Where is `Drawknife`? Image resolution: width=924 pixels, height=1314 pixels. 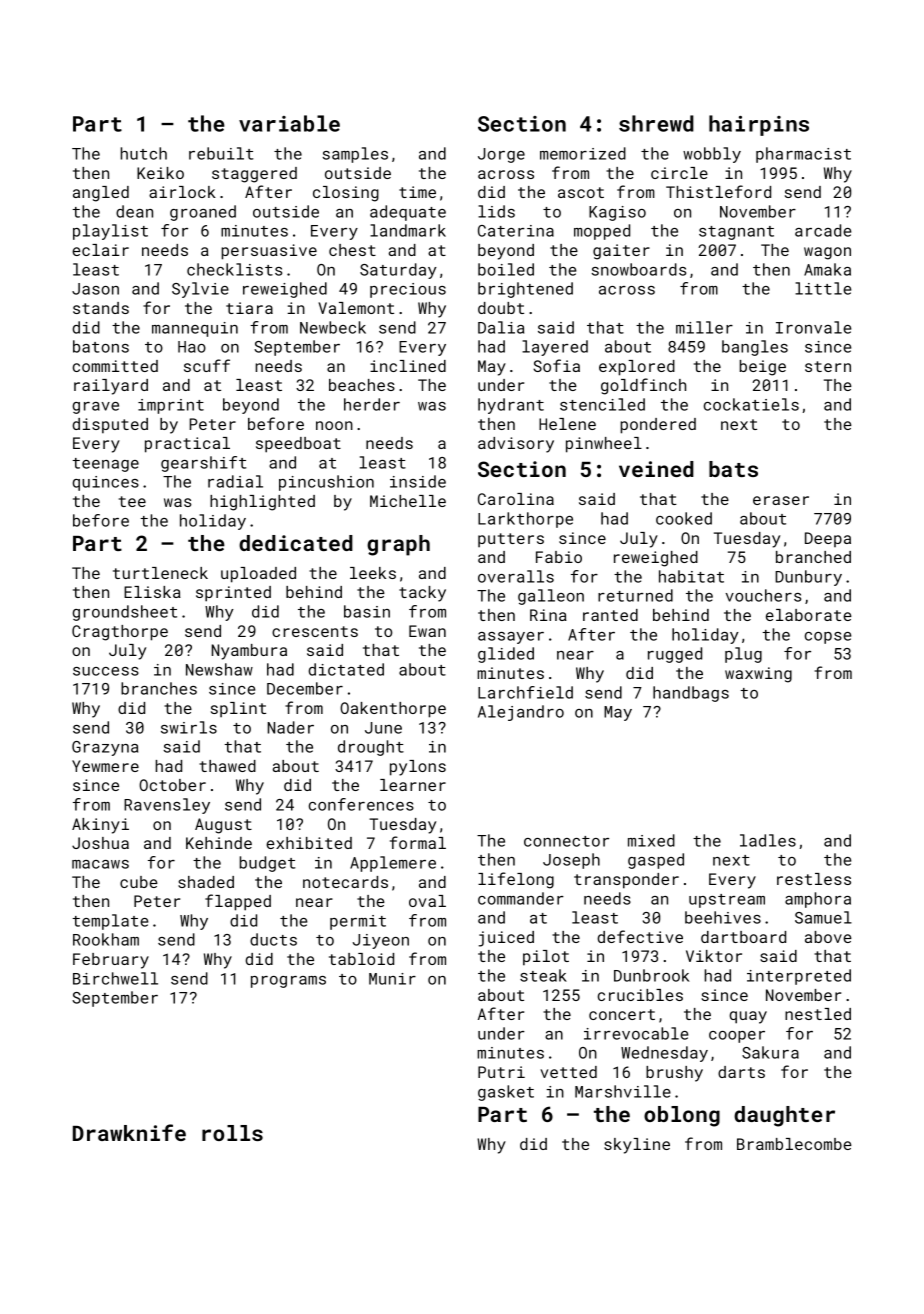 Drawknife is located at coordinates (129, 1132).
